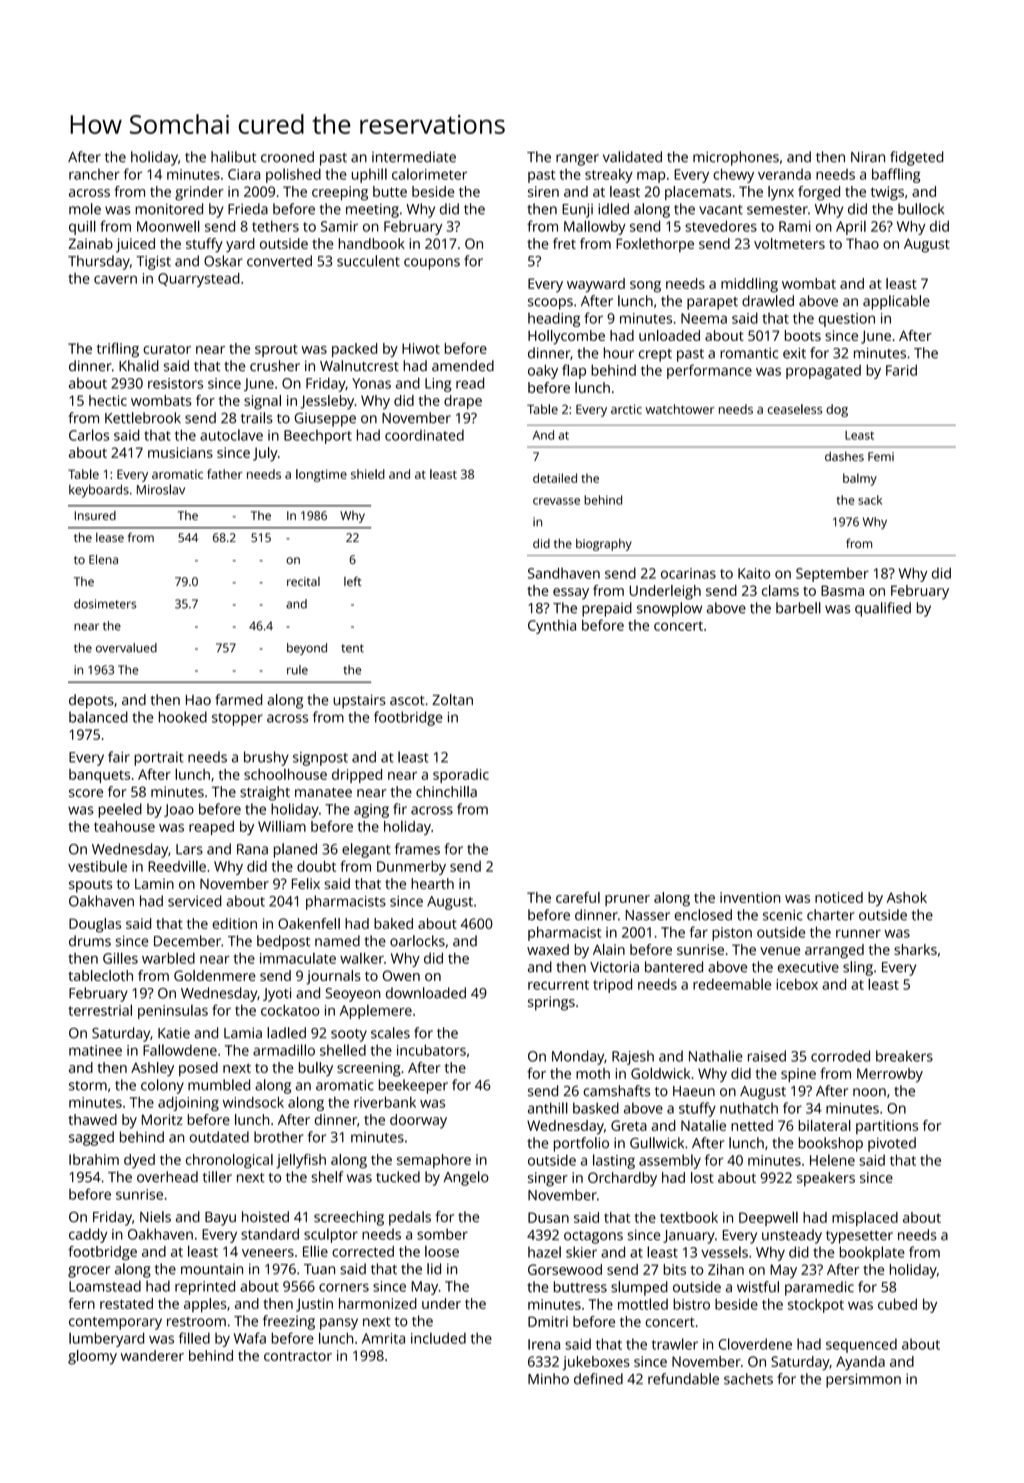  I want to click on Greta, so click(629, 1125).
